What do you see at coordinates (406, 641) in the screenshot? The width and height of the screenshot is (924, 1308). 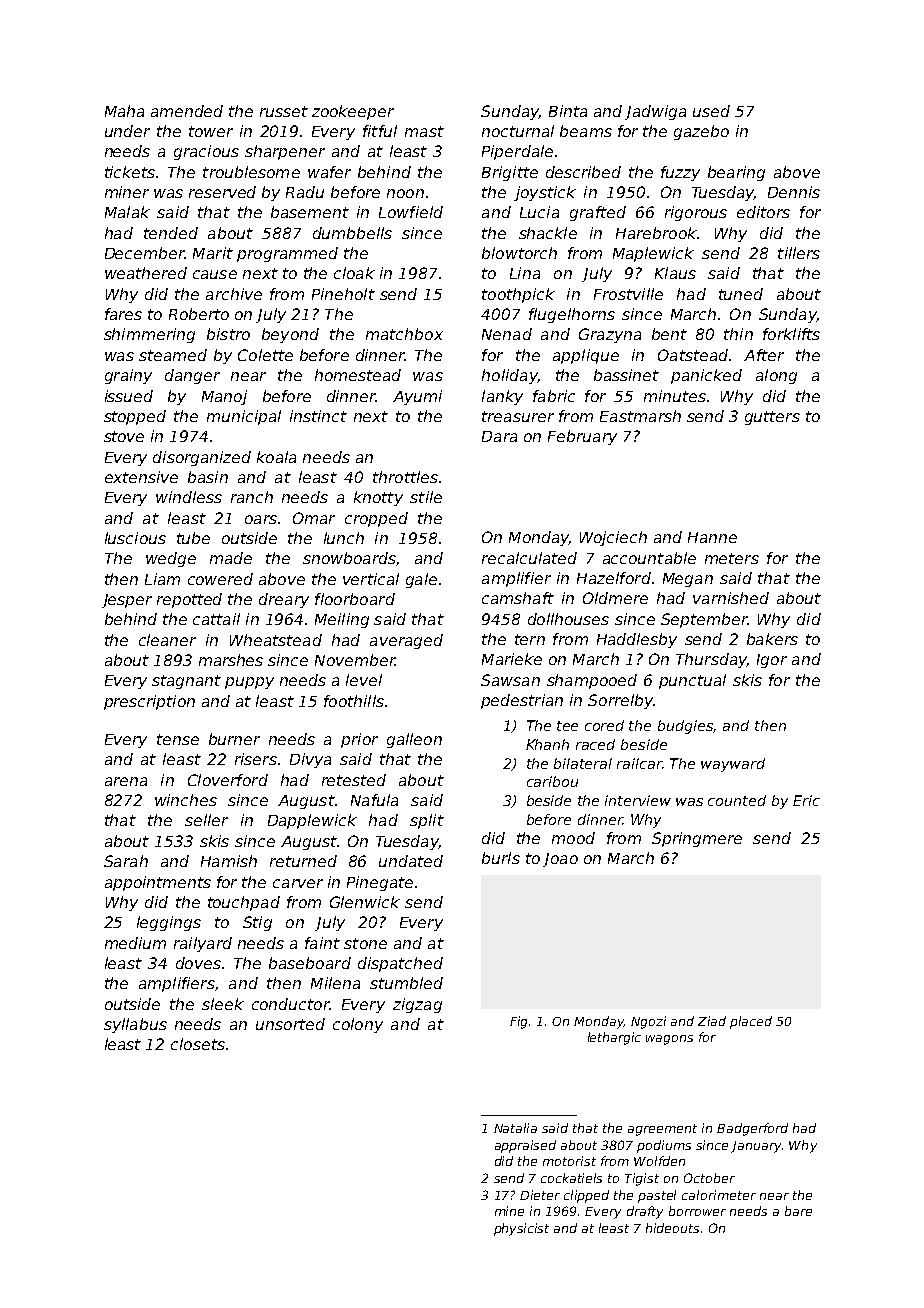 I see `averaged` at bounding box center [406, 641].
